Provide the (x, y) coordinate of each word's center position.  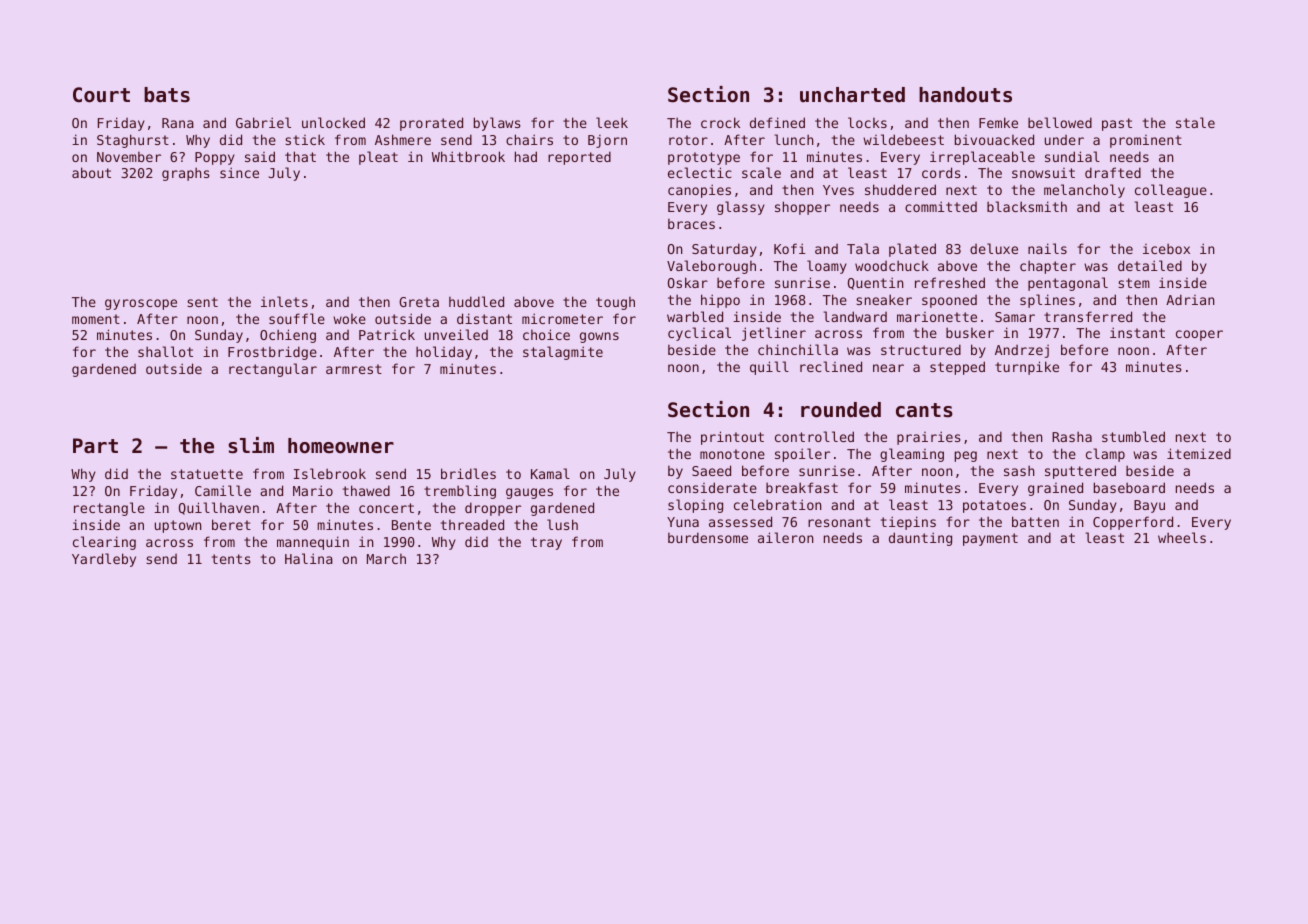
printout (732, 438)
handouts (965, 95)
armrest (354, 369)
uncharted (852, 95)
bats (167, 95)
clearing (104, 543)
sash (1019, 470)
